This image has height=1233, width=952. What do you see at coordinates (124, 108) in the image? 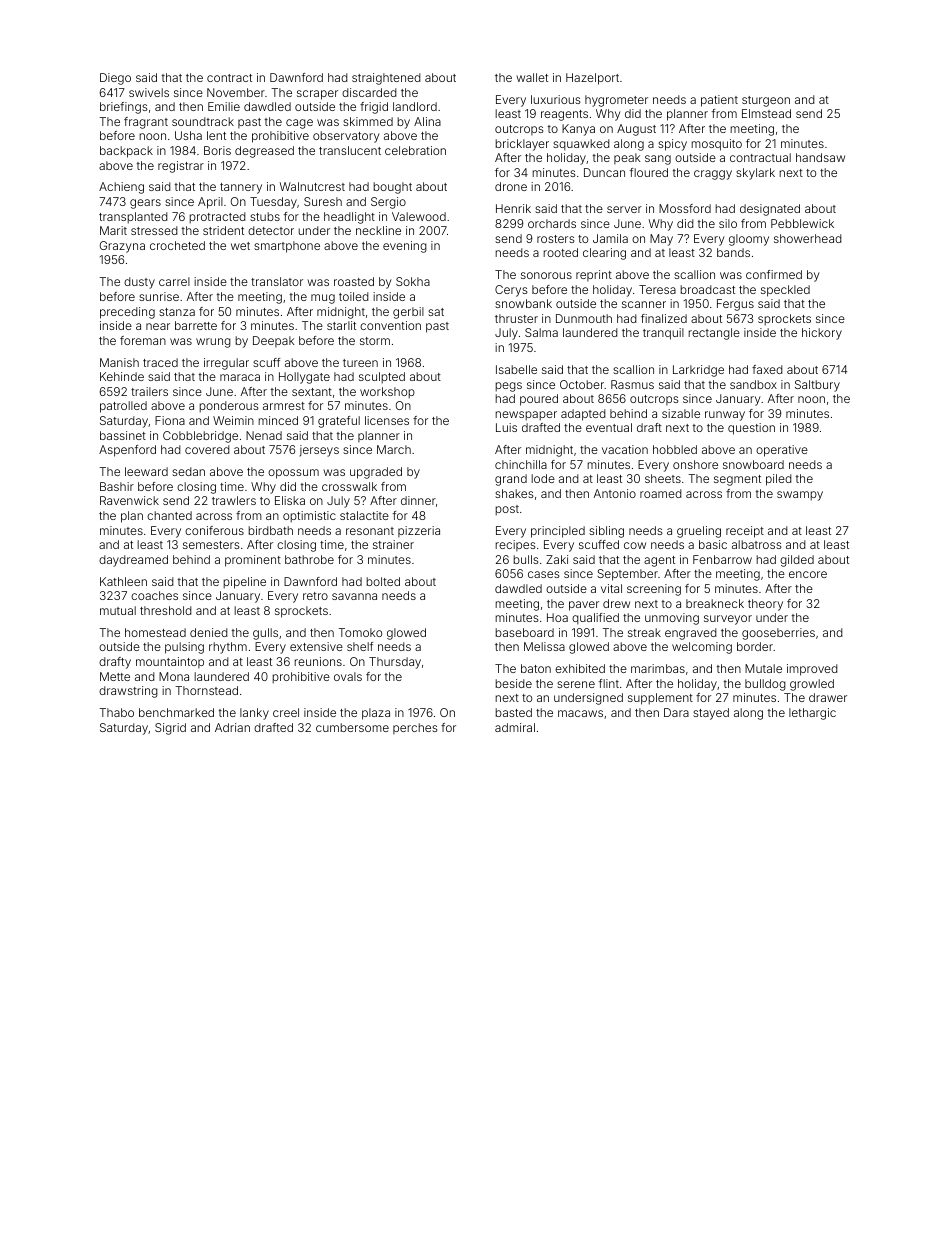
I see `briefings` at bounding box center [124, 108].
